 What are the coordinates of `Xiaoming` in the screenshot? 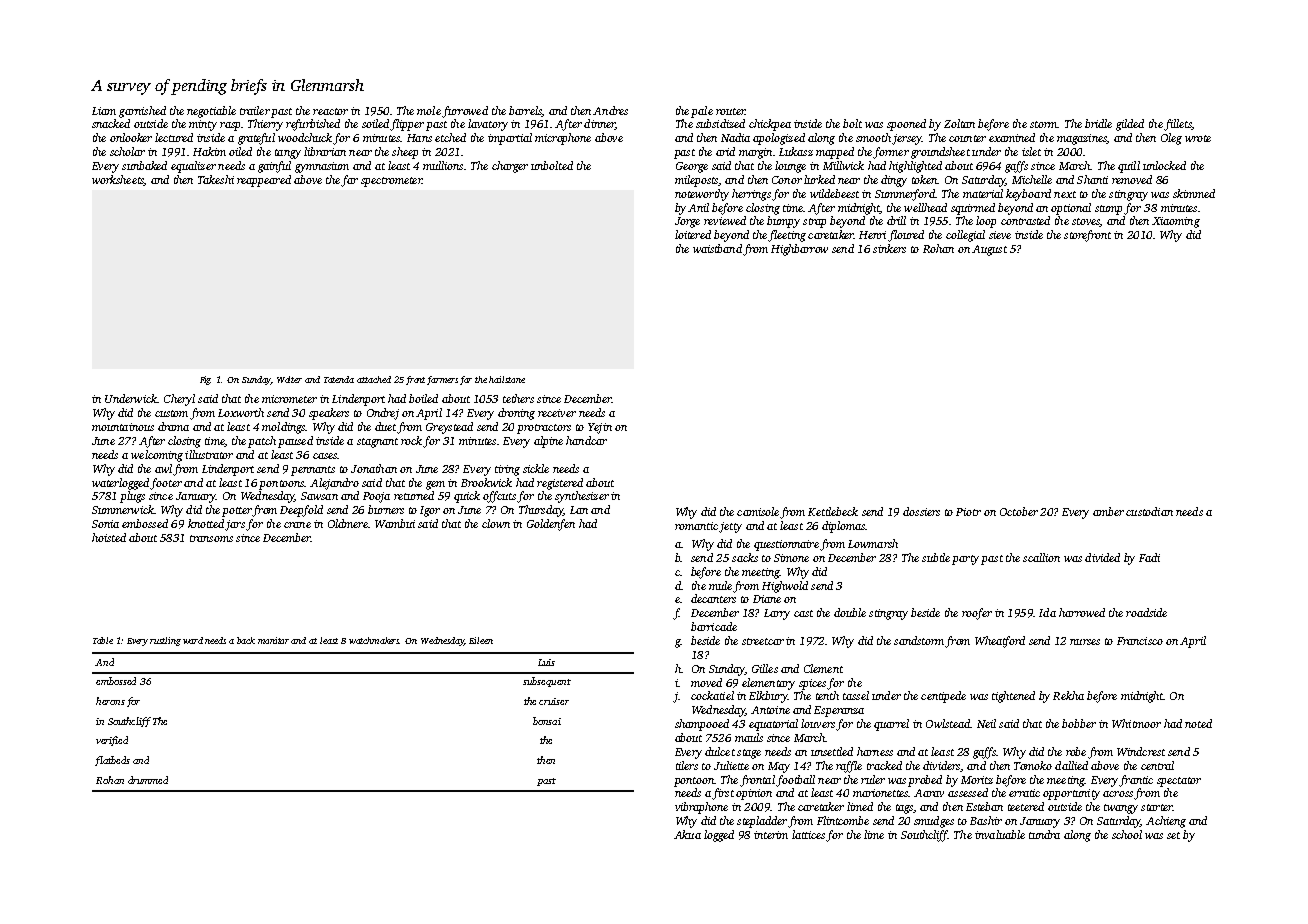 It's located at (1176, 222).
